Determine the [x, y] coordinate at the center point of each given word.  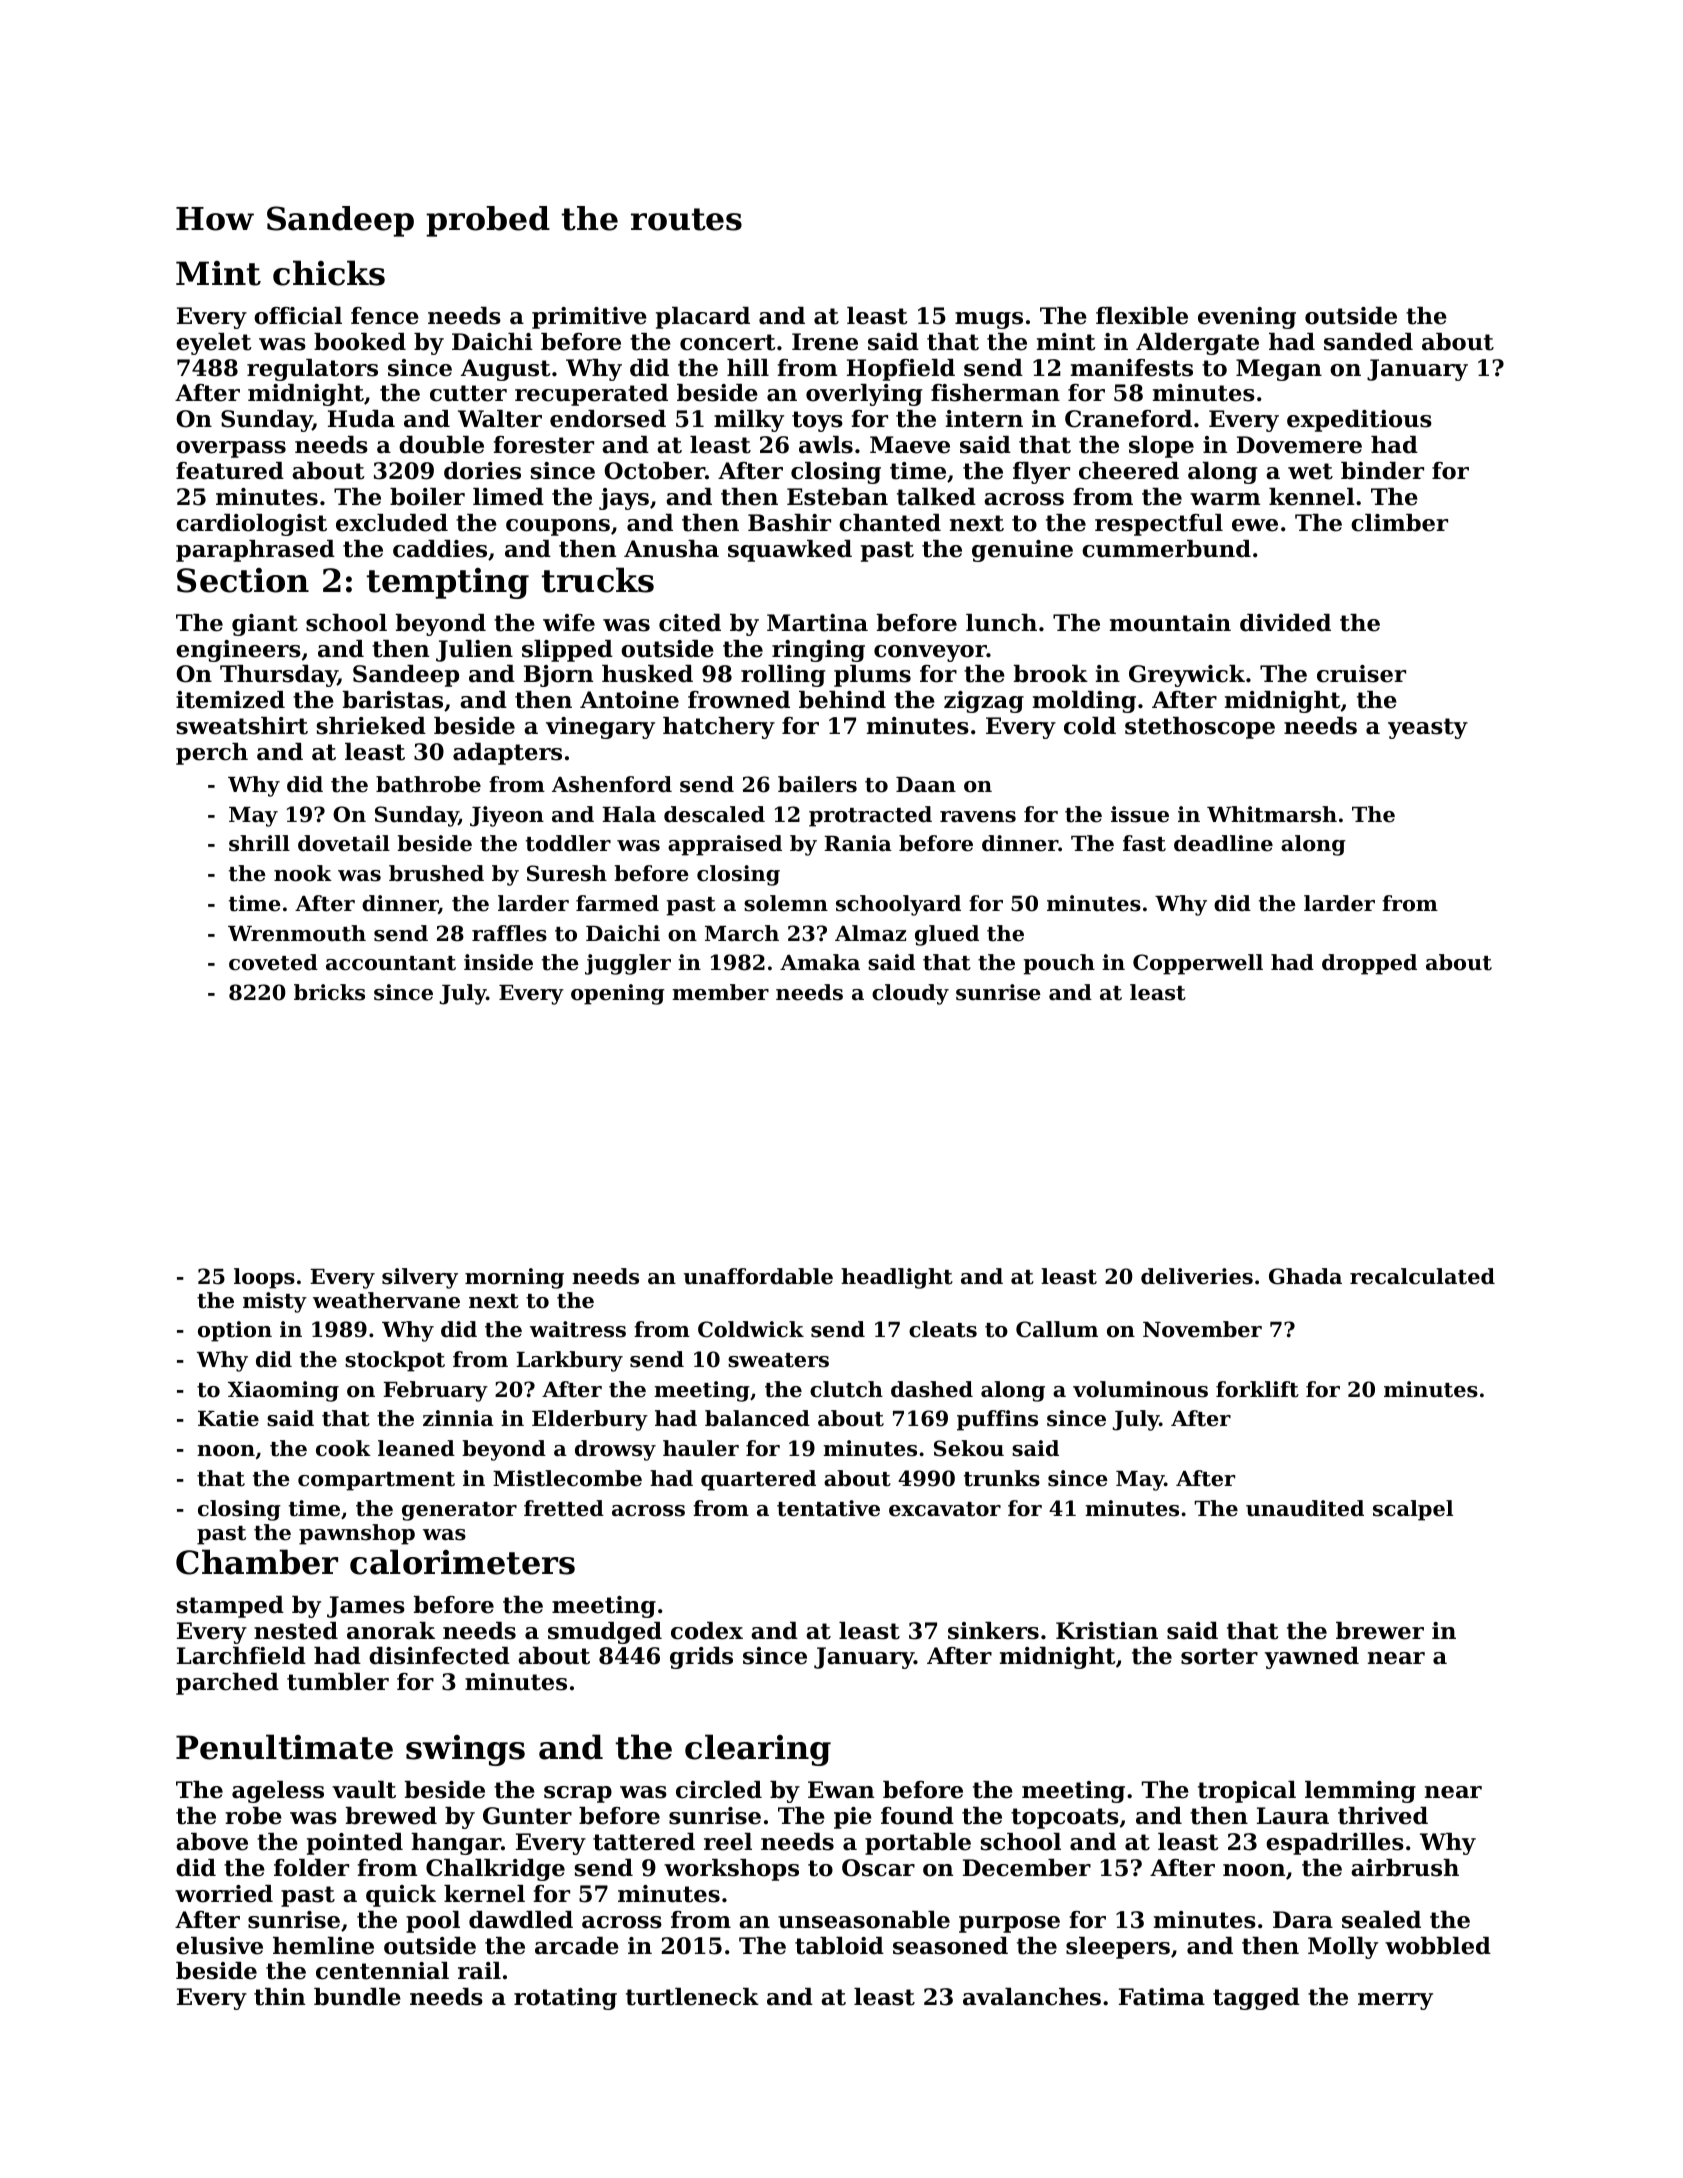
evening [1247, 318]
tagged [1256, 1999]
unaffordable [758, 1276]
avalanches [1032, 1997]
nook [303, 873]
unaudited [1305, 1508]
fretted [564, 1508]
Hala [629, 814]
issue [1140, 814]
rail [479, 1971]
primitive [589, 318]
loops [264, 1278]
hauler [701, 1448]
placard [703, 318]
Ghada [1305, 1276]
